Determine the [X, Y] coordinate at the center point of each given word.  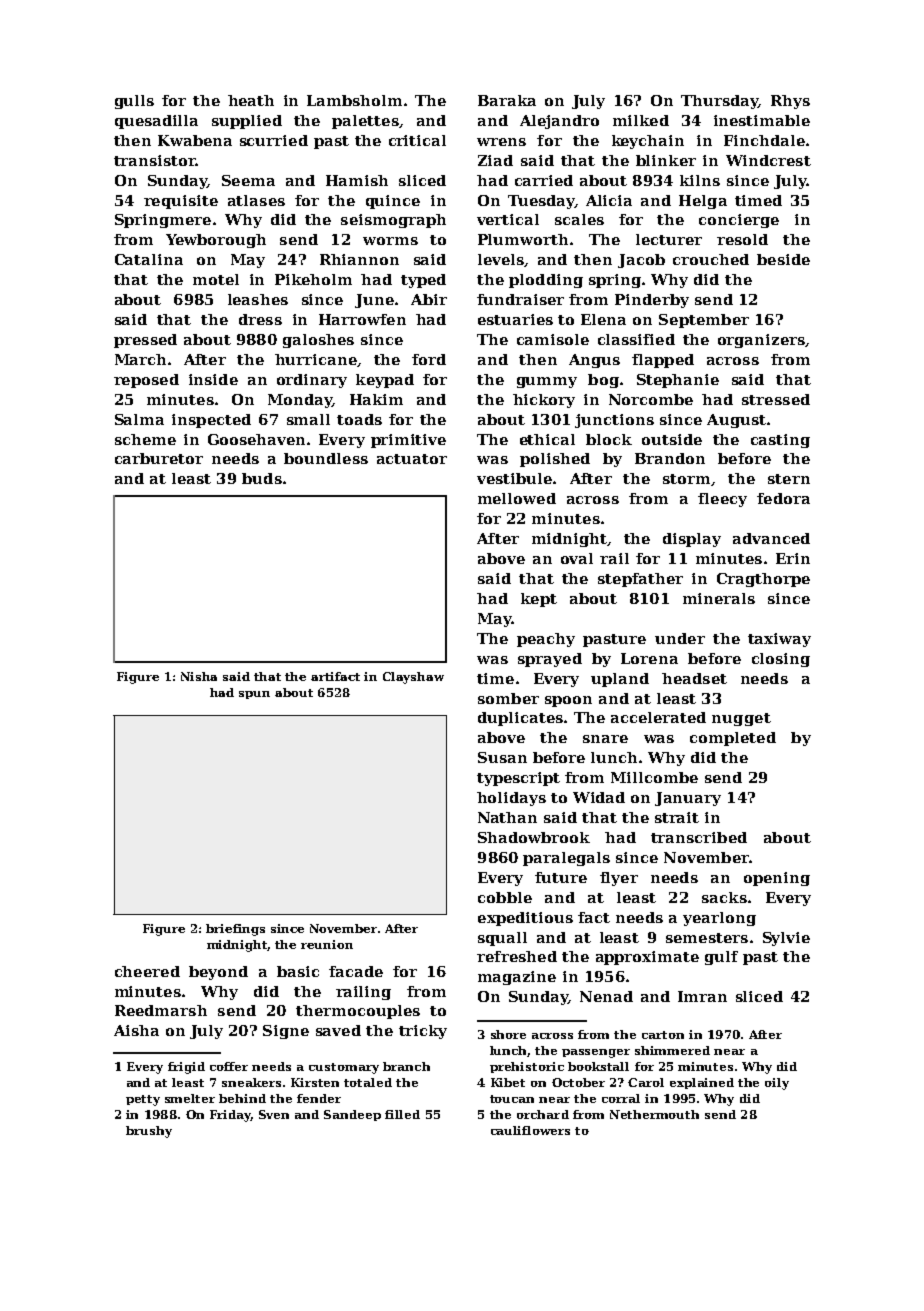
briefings [235, 930]
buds [262, 478]
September [704, 321]
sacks [724, 897]
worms [390, 241]
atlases [256, 200]
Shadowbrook [534, 837]
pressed [145, 341]
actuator [412, 459]
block [609, 439]
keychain [648, 142]
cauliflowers [530, 1130]
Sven [274, 1114]
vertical [508, 219]
